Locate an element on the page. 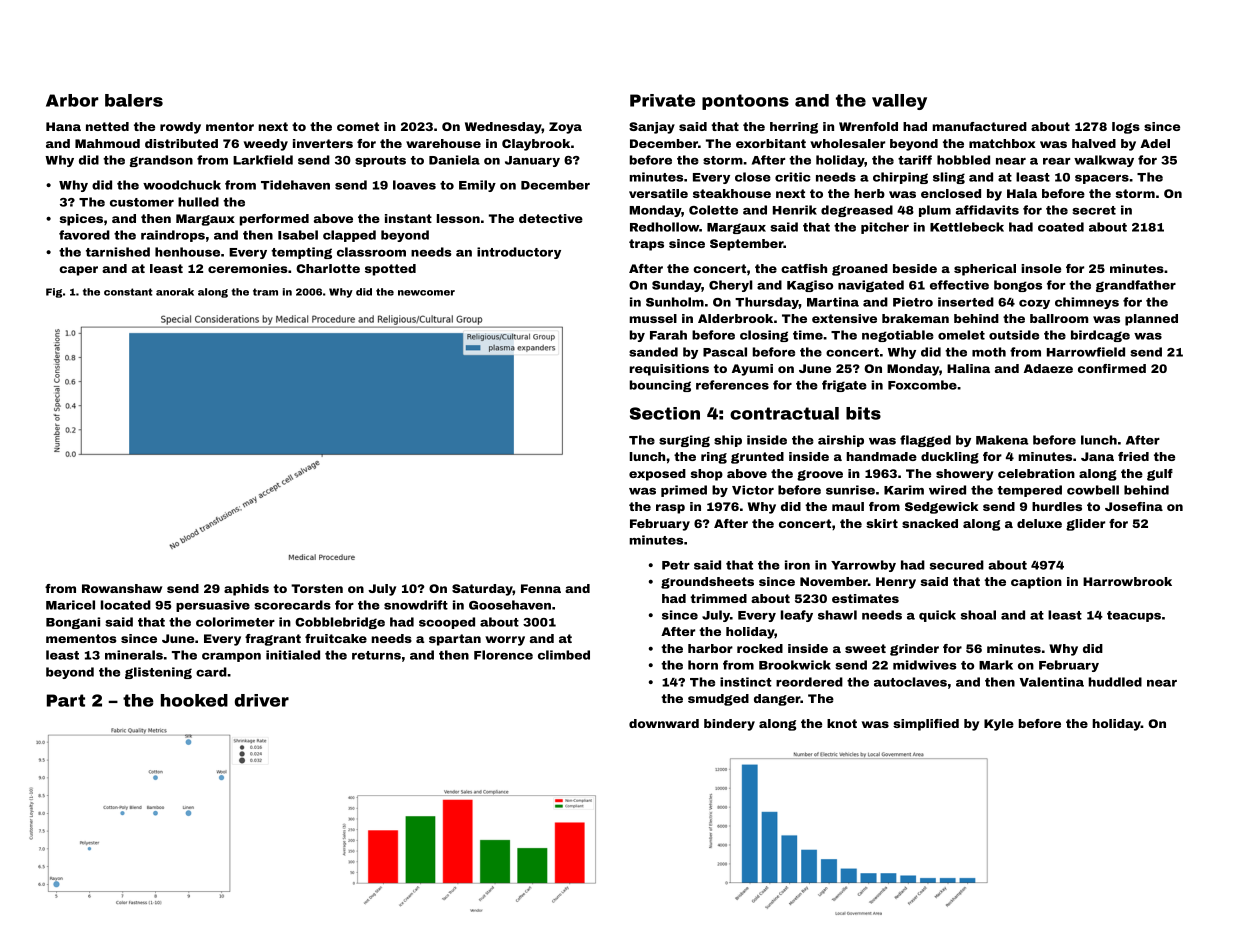 The height and width of the document is (952, 1233). Torsten is located at coordinates (317, 588).
